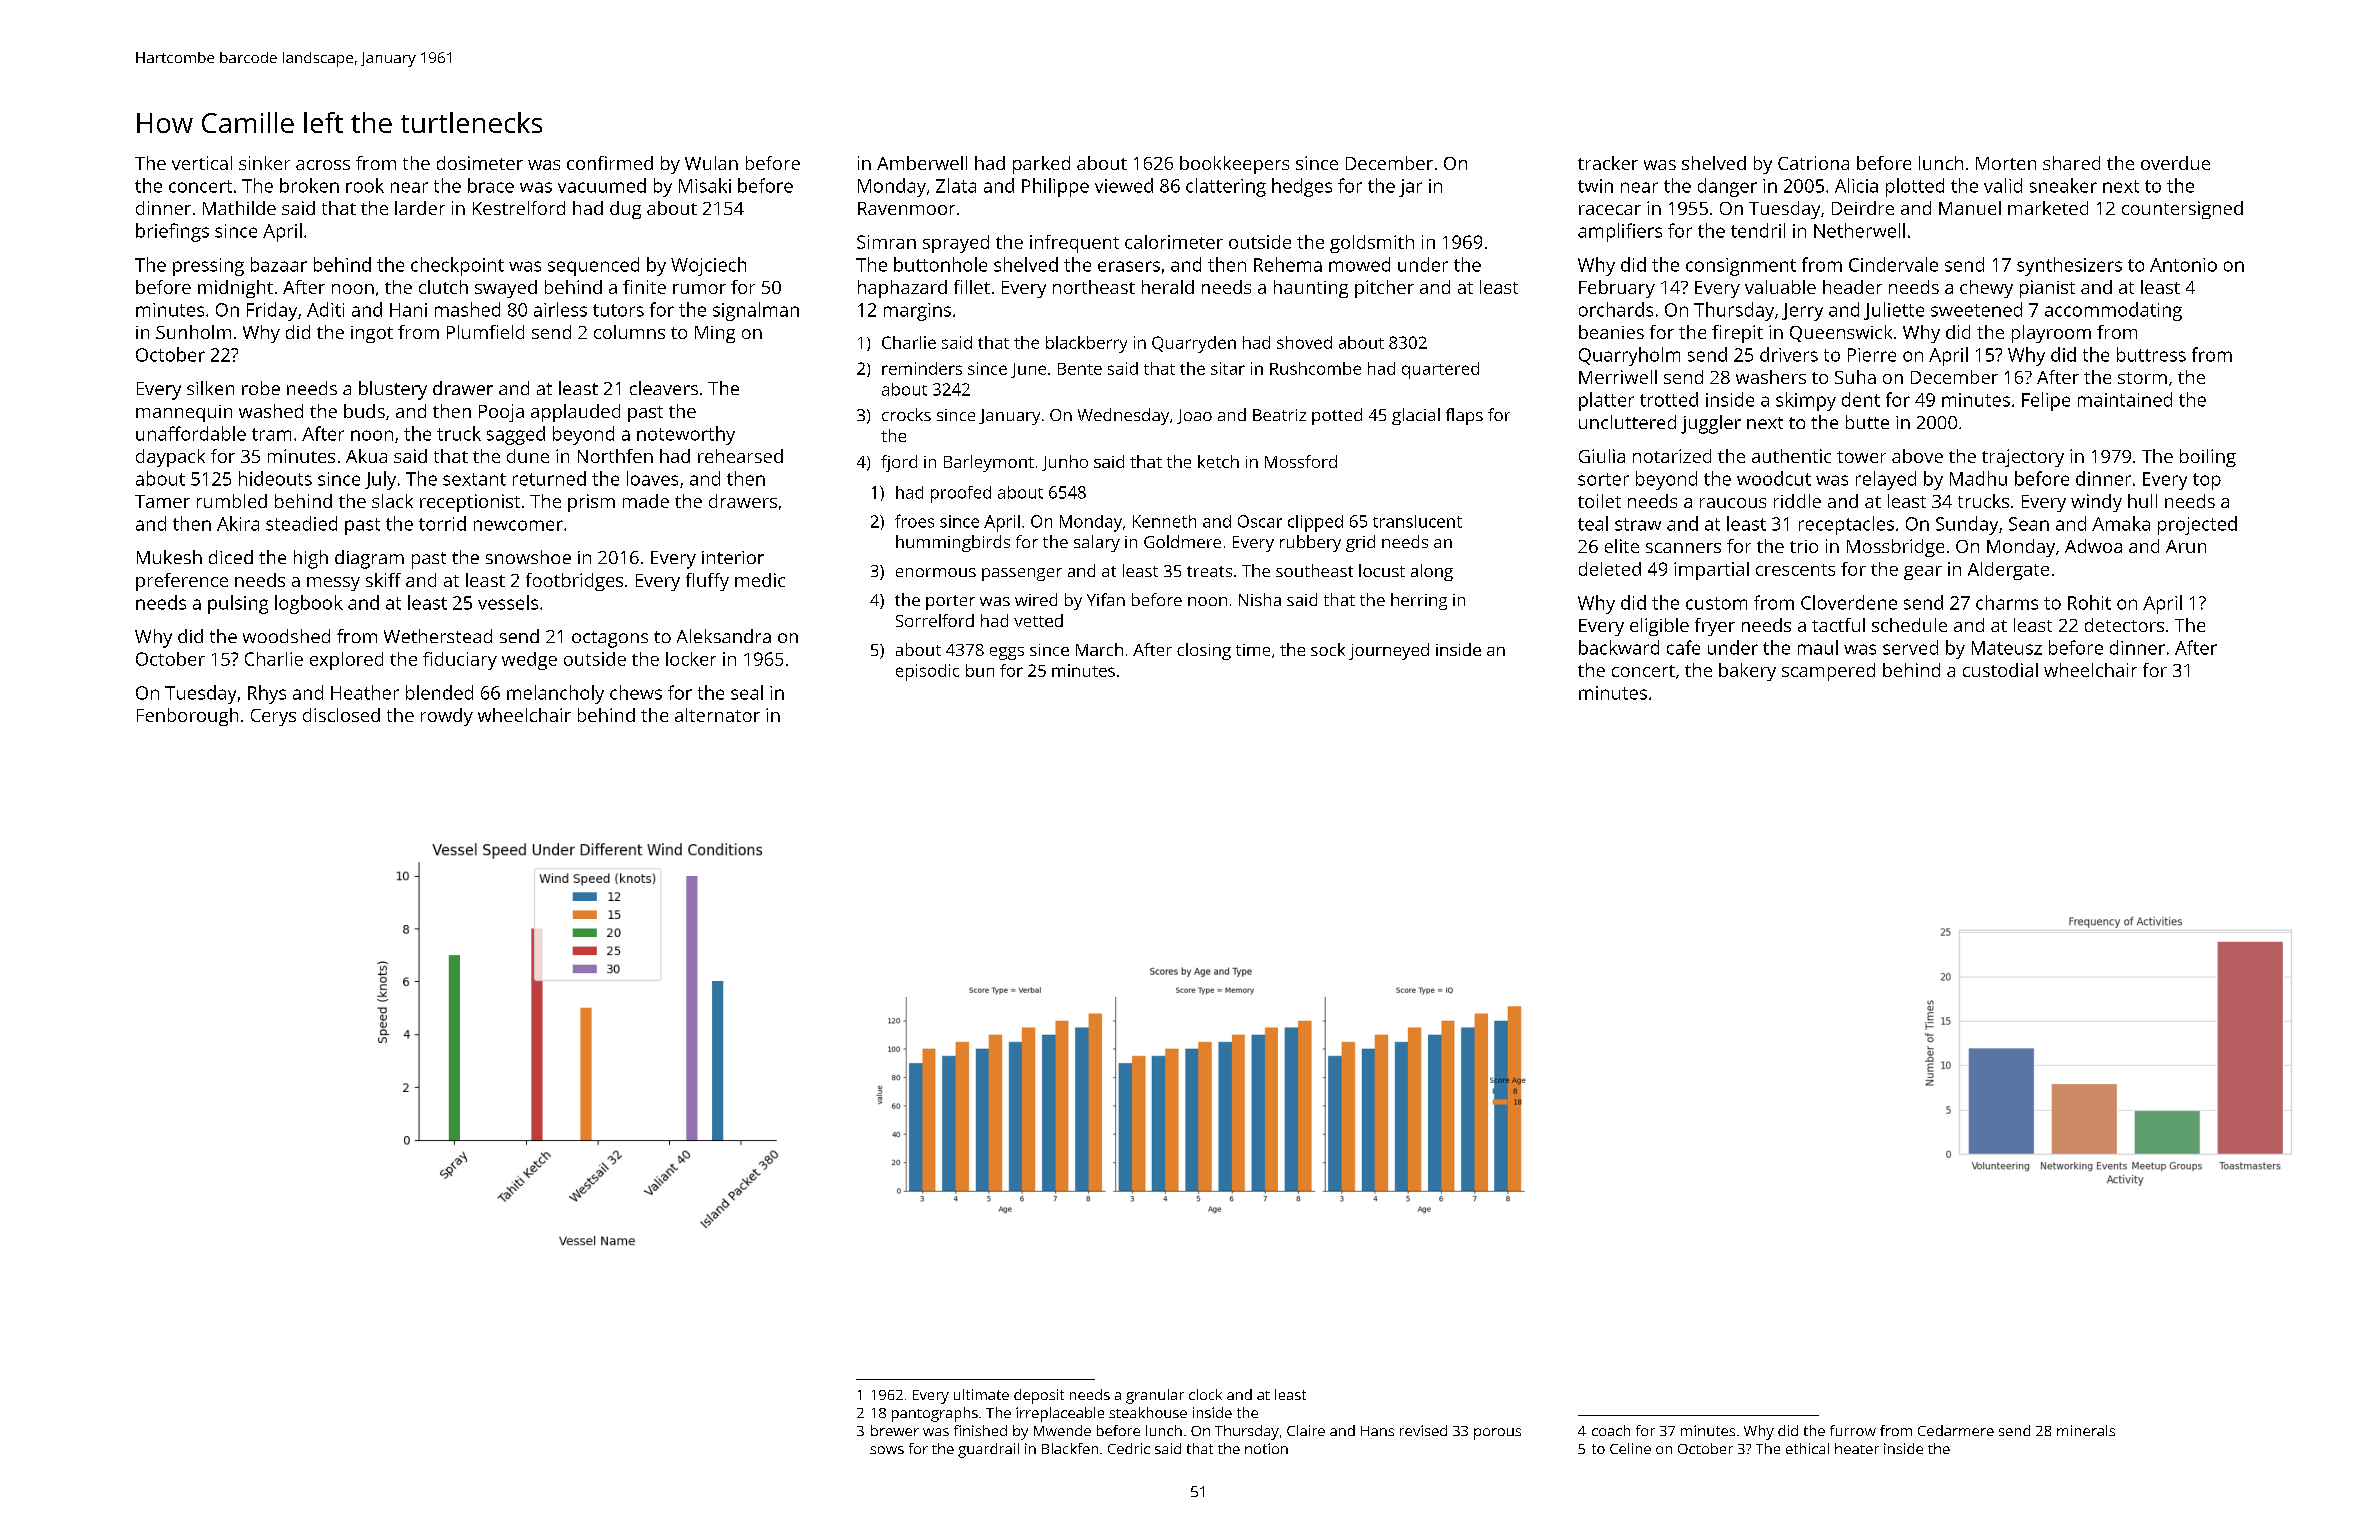 This screenshot has height=1540, width=2380. Describe the element at coordinates (895, 1430) in the screenshot. I see `brewer` at that location.
